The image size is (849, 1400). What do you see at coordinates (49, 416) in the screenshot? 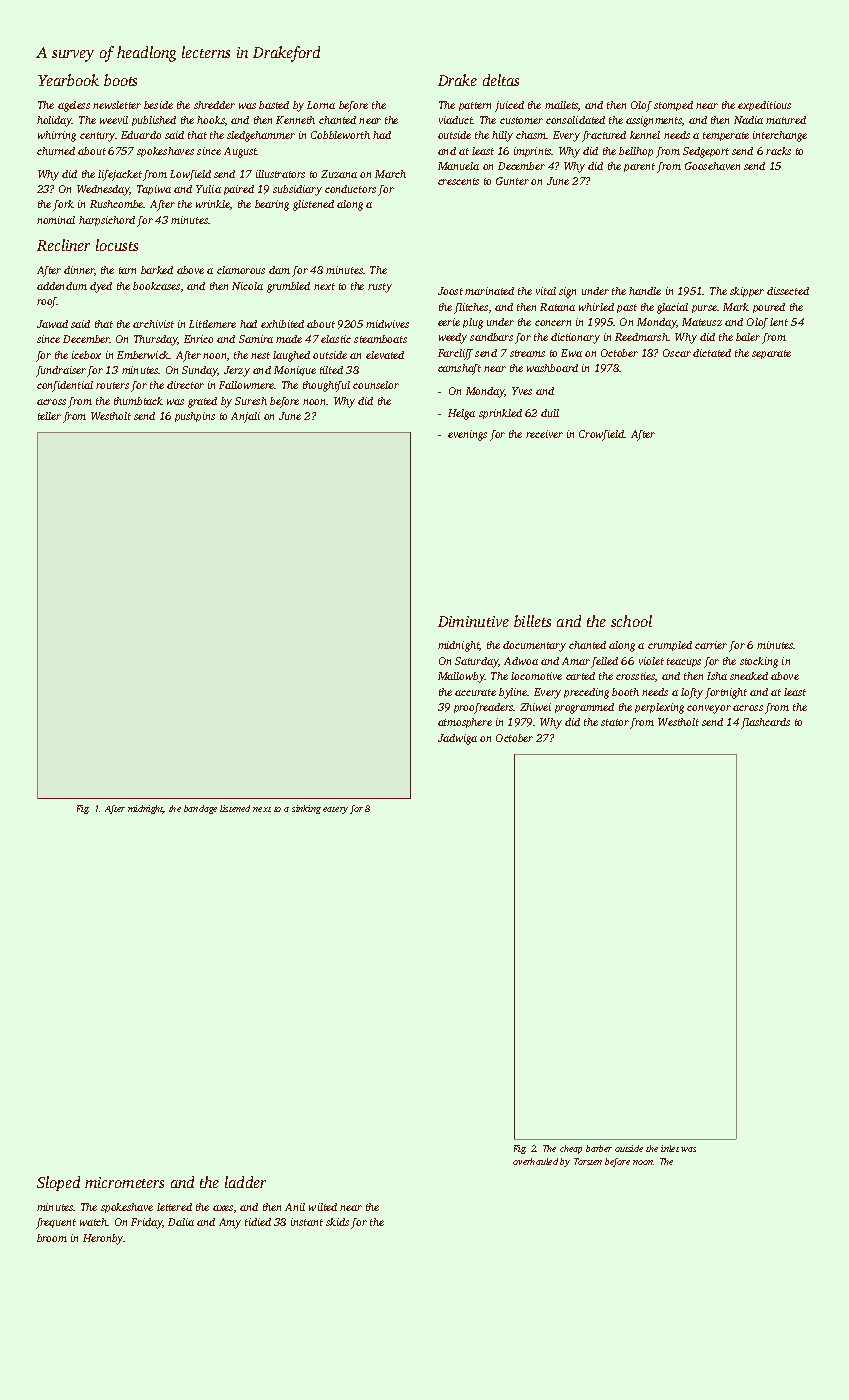
I see `teller` at bounding box center [49, 416].
